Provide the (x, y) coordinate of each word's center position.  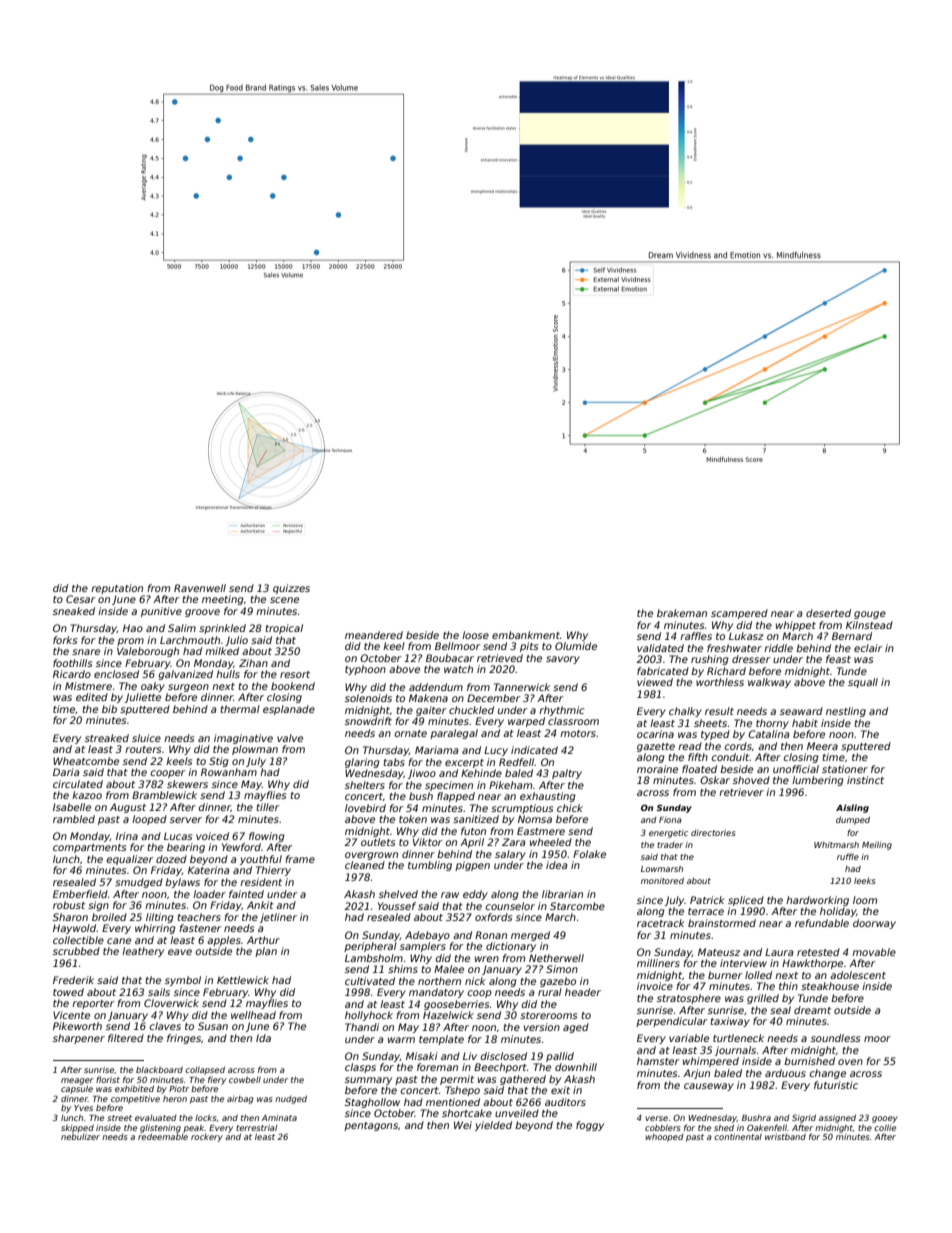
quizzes (291, 589)
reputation (117, 589)
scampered (739, 614)
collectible (78, 940)
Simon (562, 969)
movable (874, 952)
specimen (449, 786)
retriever (741, 792)
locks (206, 1118)
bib (109, 709)
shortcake (467, 1113)
